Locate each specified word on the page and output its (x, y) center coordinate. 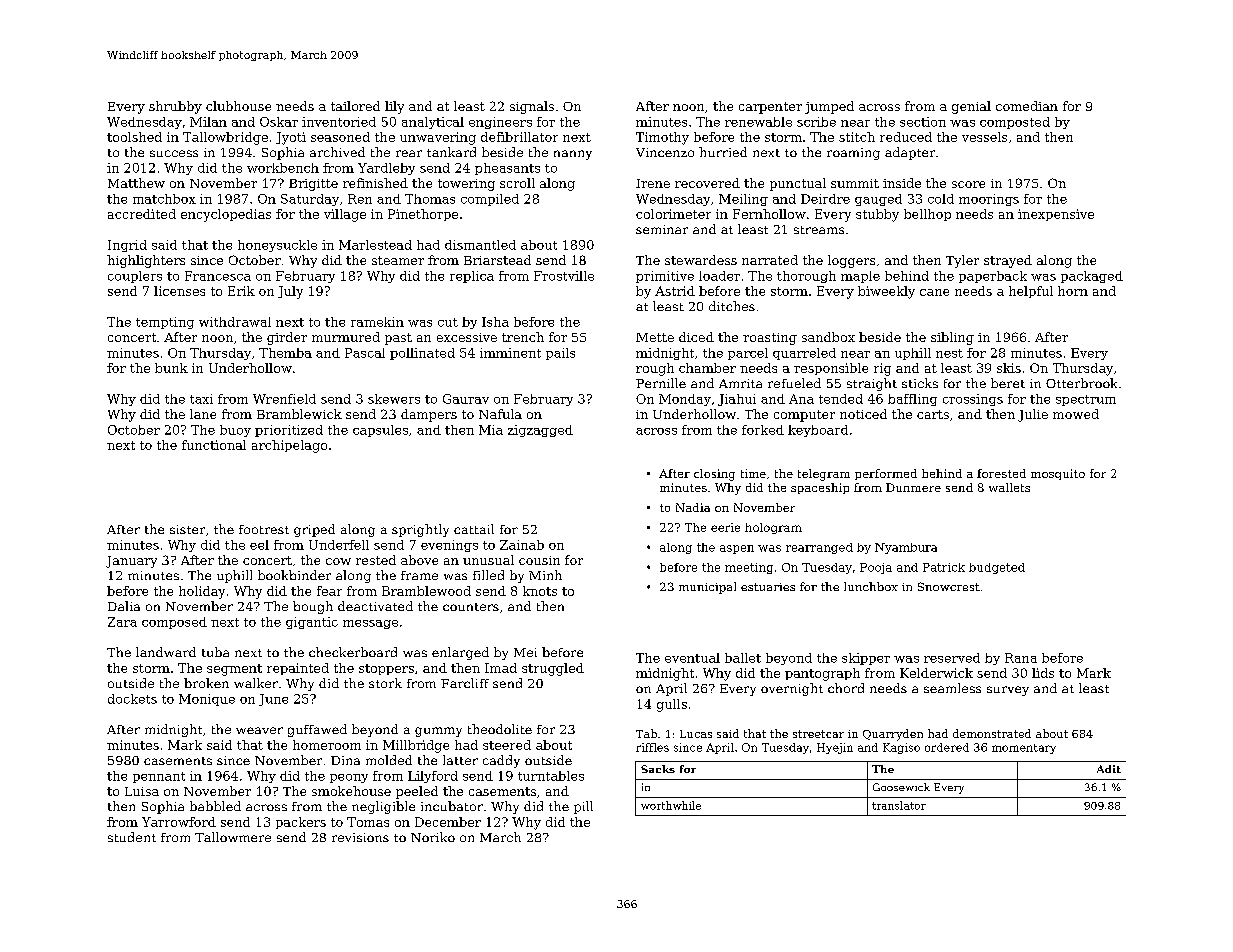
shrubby (175, 107)
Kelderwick (936, 673)
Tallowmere (233, 837)
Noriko (433, 837)
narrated (770, 260)
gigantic (312, 623)
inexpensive (1056, 215)
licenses (179, 291)
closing (714, 475)
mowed (1076, 414)
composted (1015, 123)
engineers (500, 123)
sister (187, 529)
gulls (672, 705)
